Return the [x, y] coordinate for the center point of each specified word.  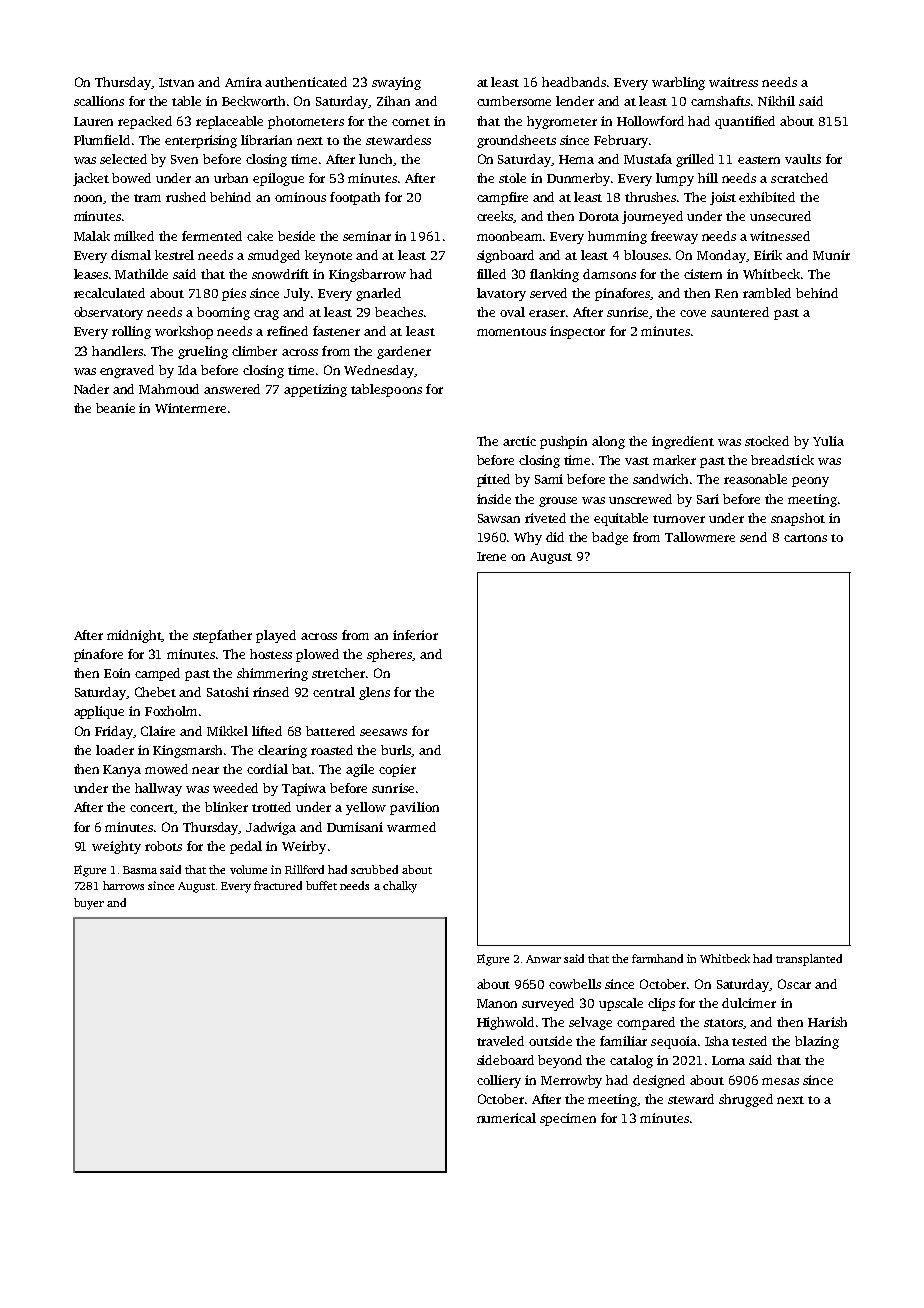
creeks [495, 217]
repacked [145, 122]
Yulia [828, 441]
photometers [306, 122]
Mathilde [141, 274]
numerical [506, 1118]
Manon [497, 1003]
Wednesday [379, 371]
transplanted [809, 960]
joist [723, 198]
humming [617, 237]
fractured [278, 885]
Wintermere [190, 408]
